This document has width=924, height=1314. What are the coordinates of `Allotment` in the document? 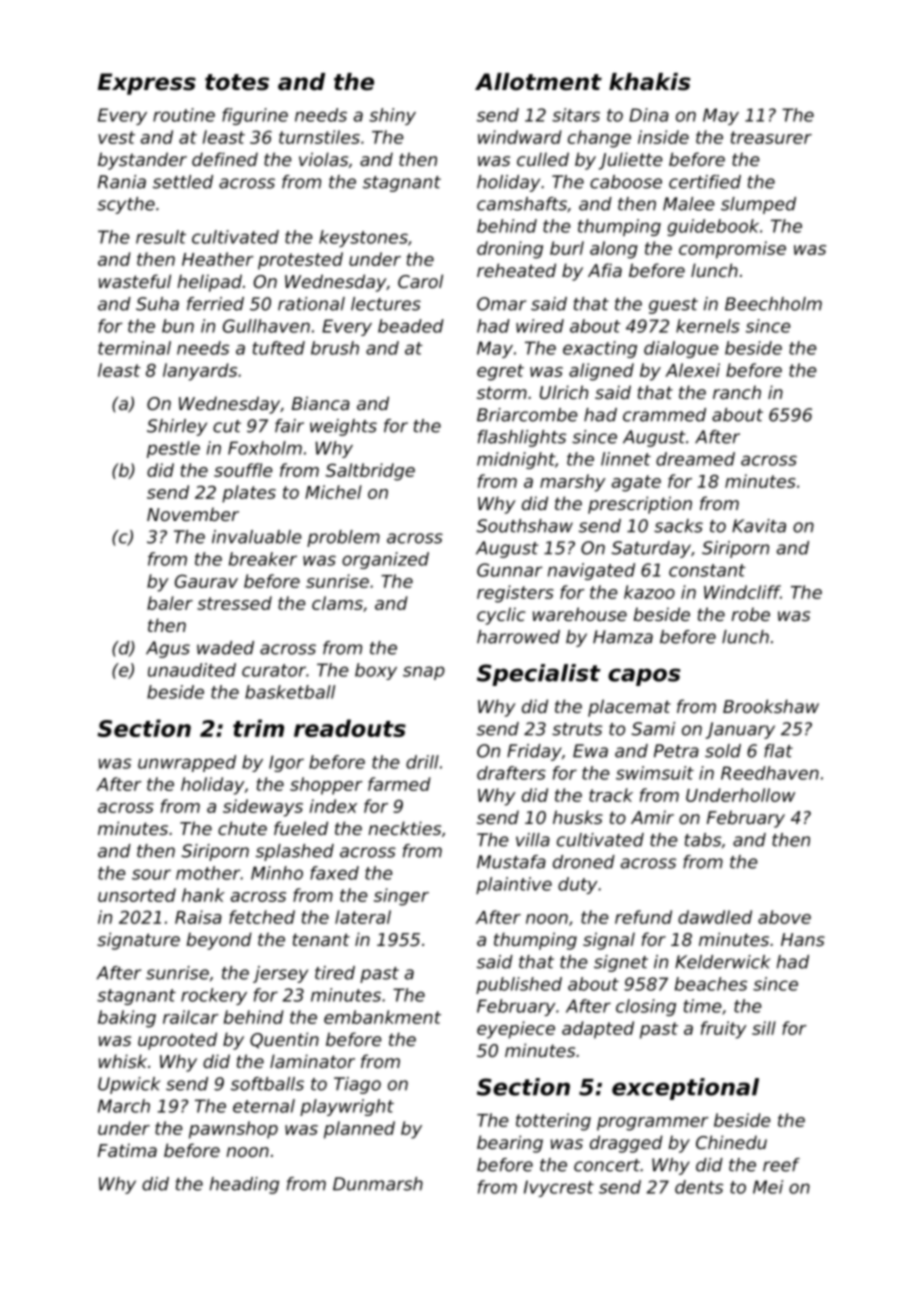 It's located at (538, 82).
